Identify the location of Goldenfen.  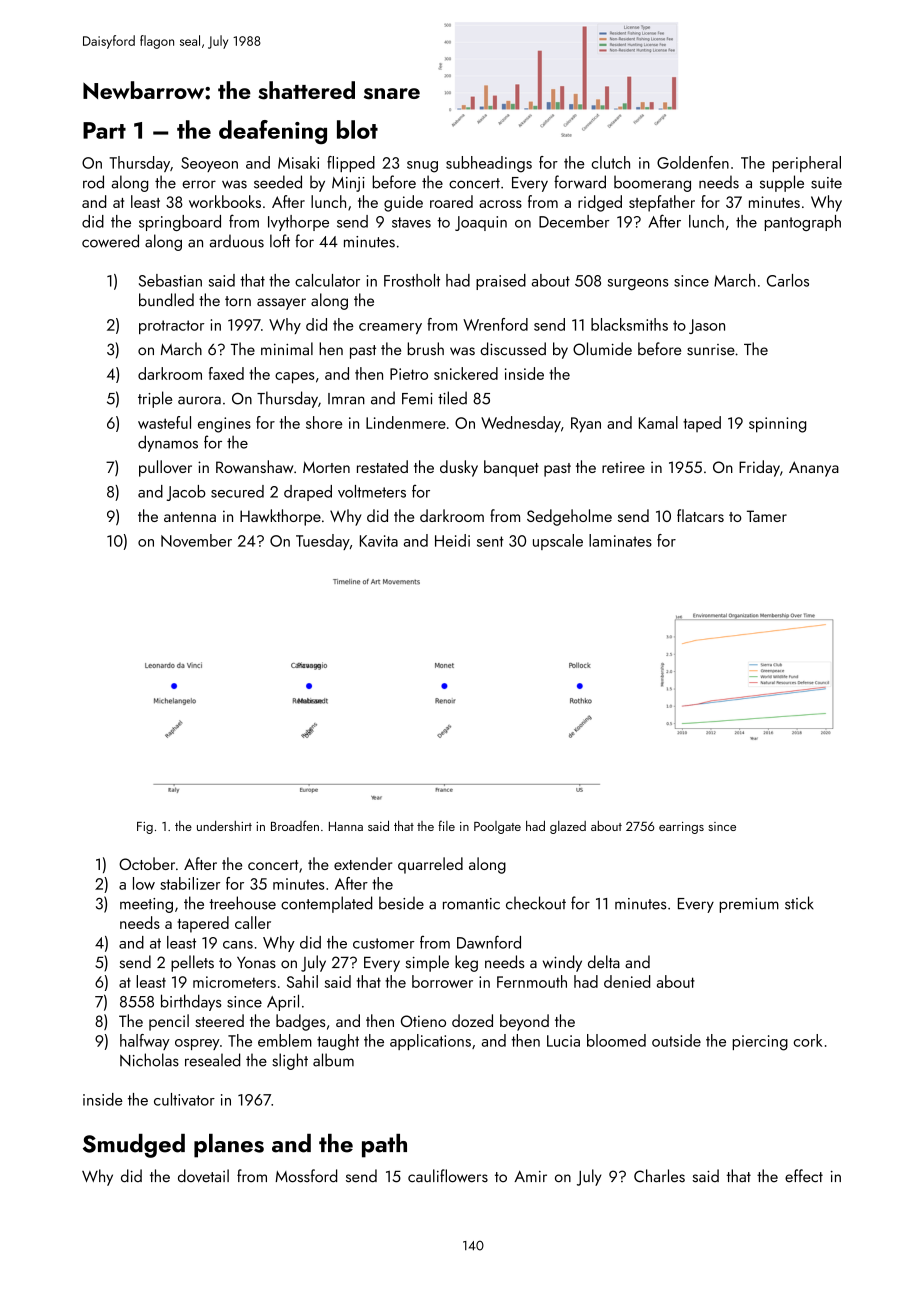
(693, 162).
